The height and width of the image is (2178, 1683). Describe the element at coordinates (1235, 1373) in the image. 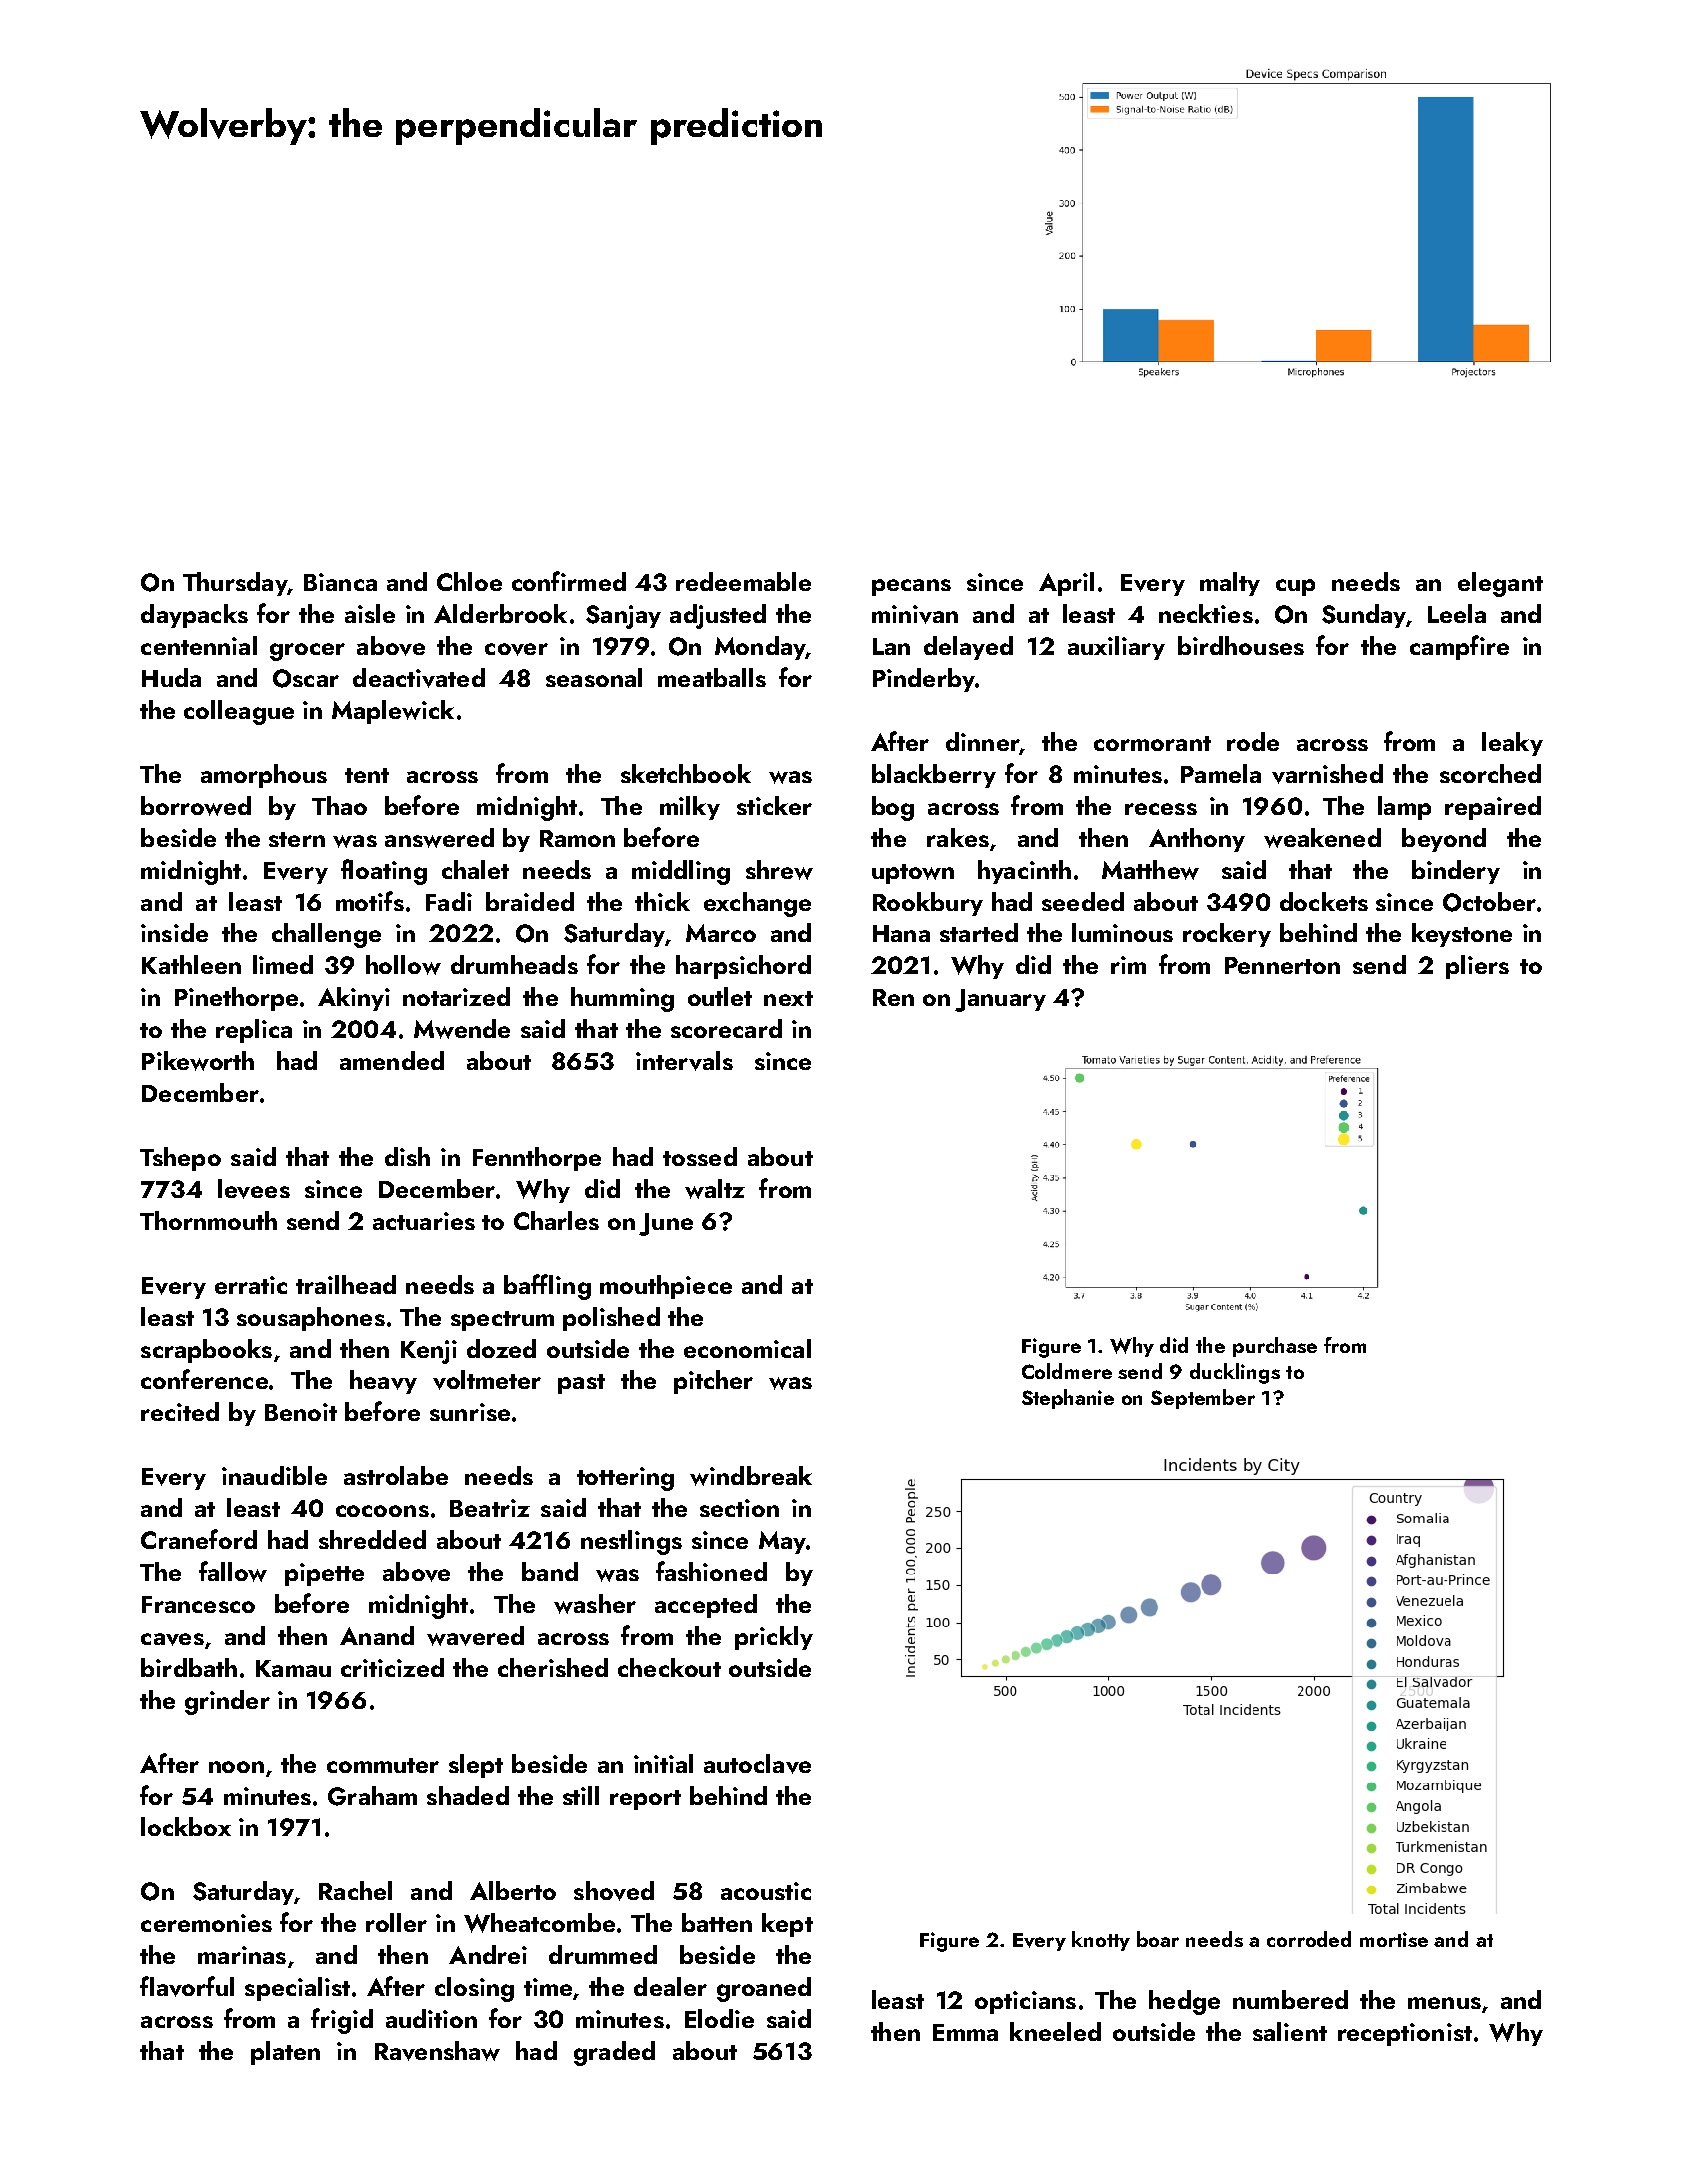

I see `ducklings` at that location.
